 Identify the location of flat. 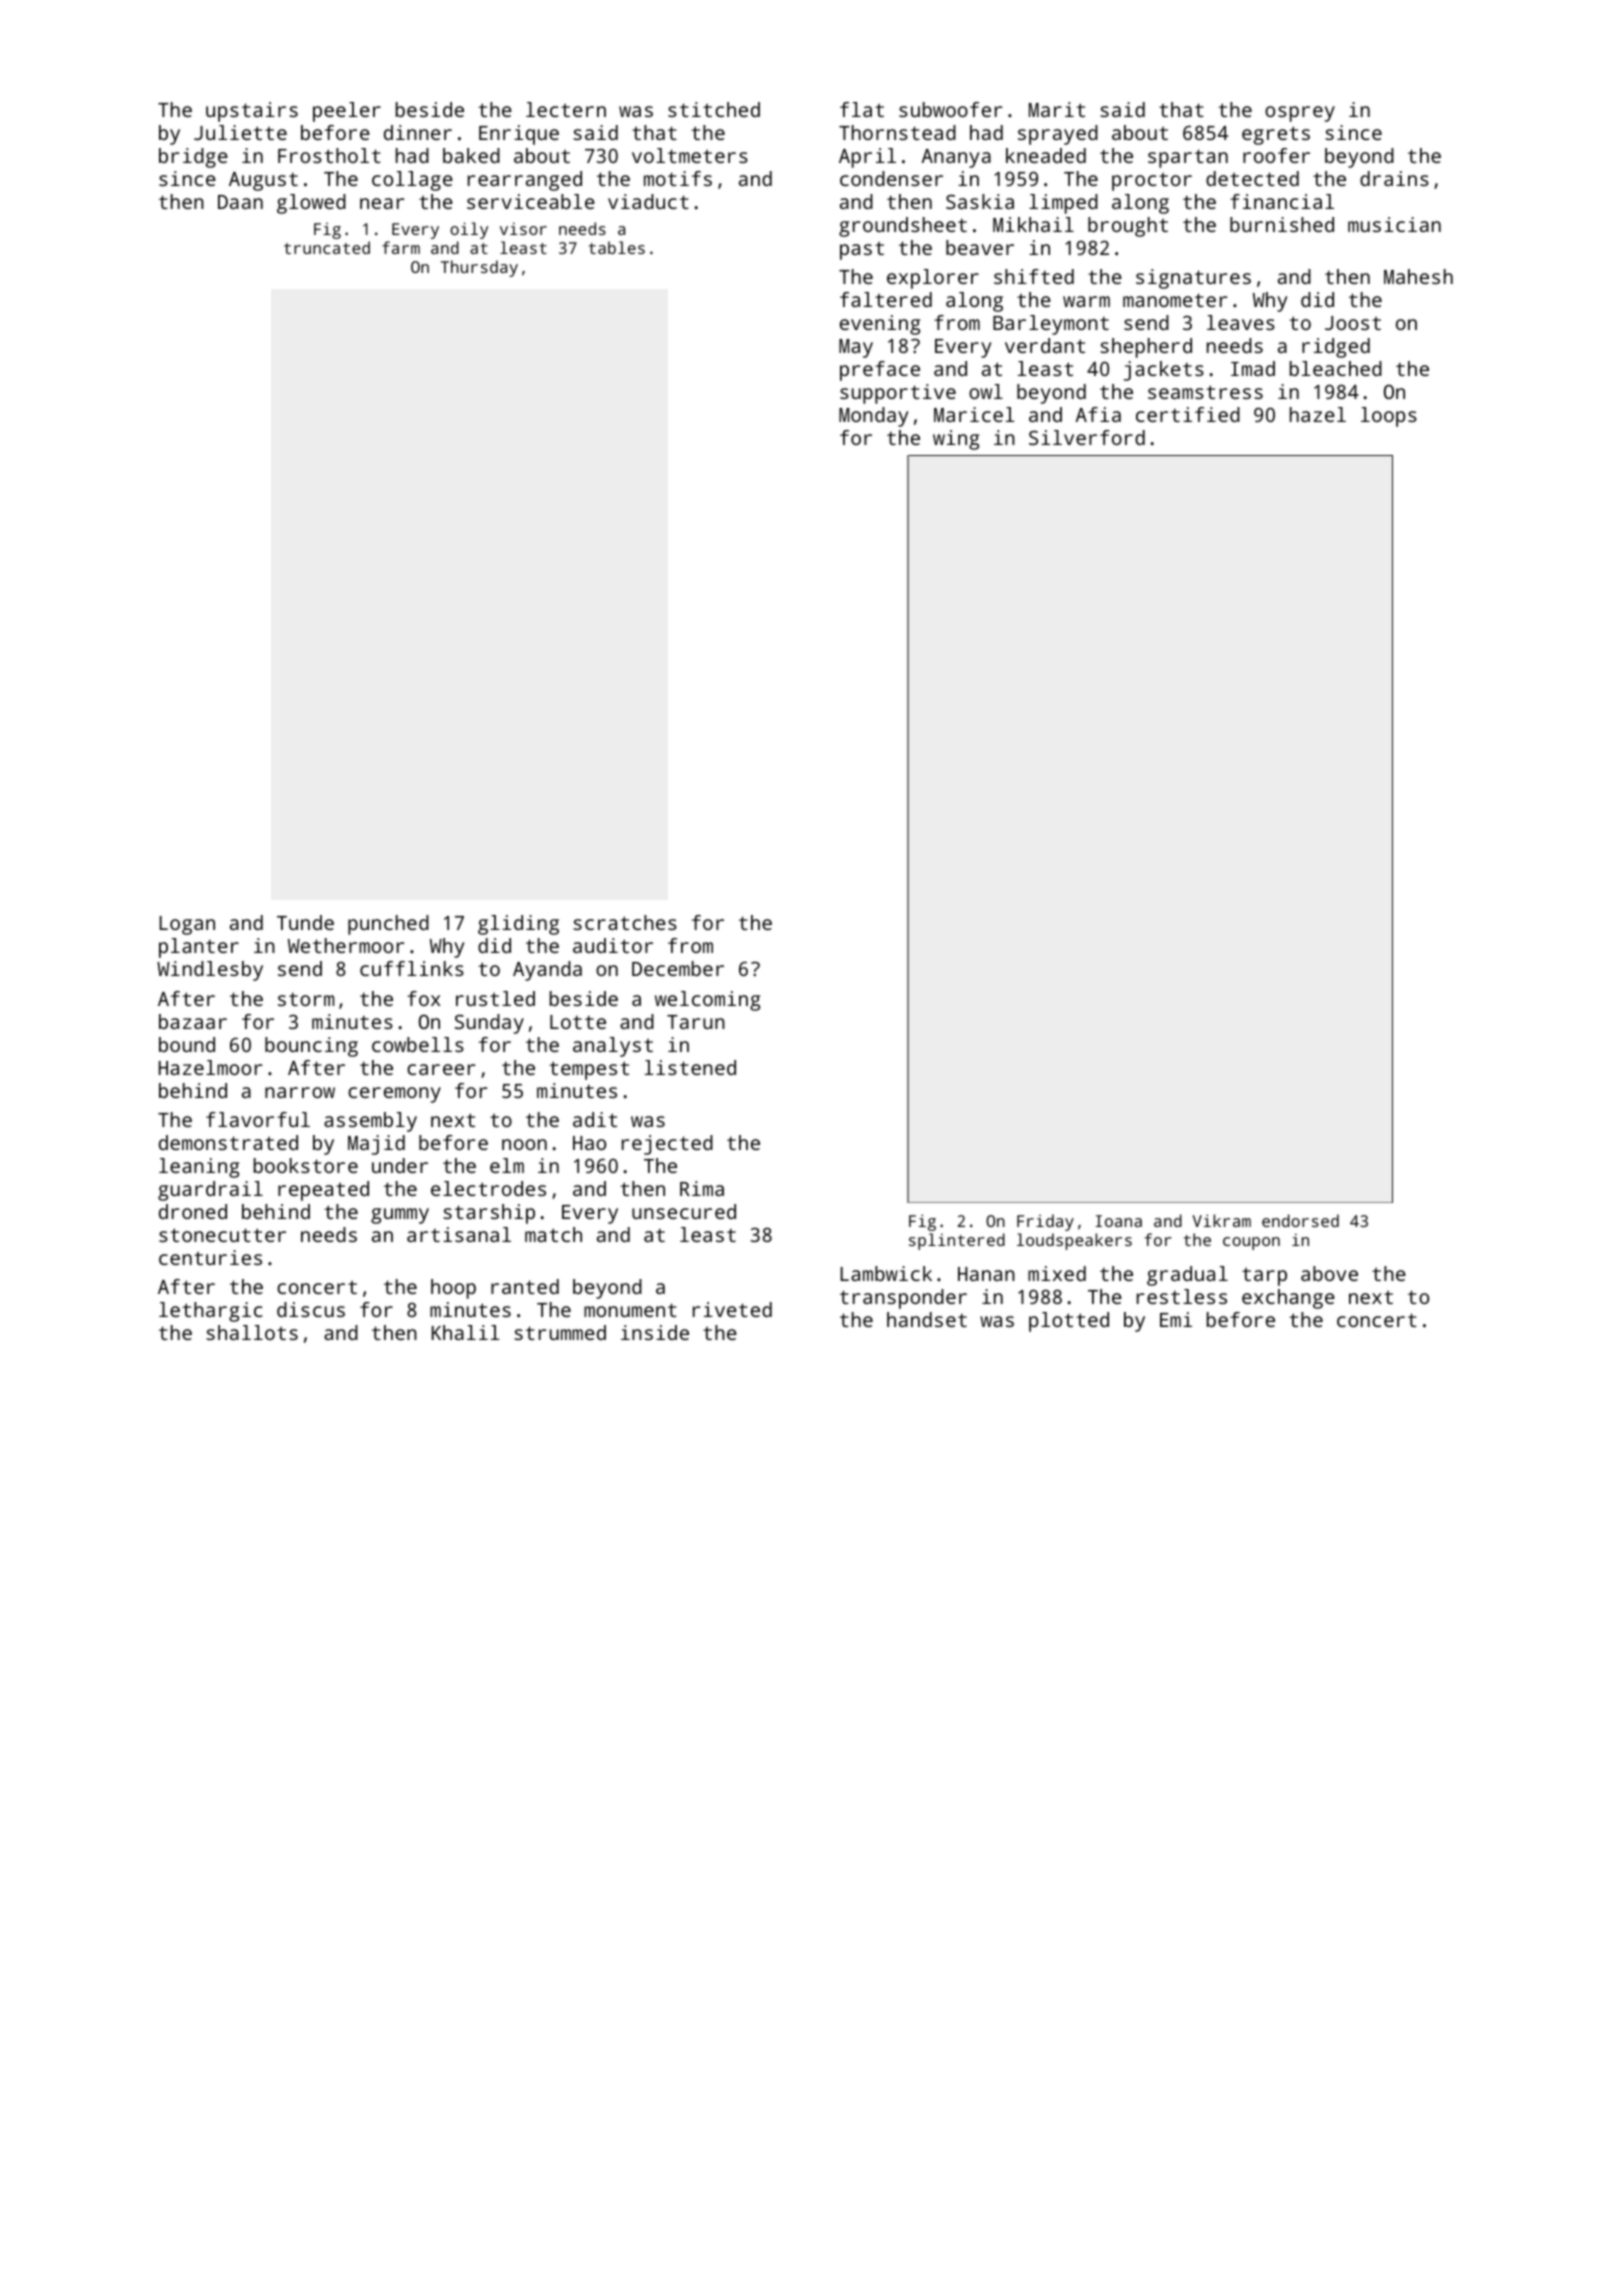
(862, 109).
